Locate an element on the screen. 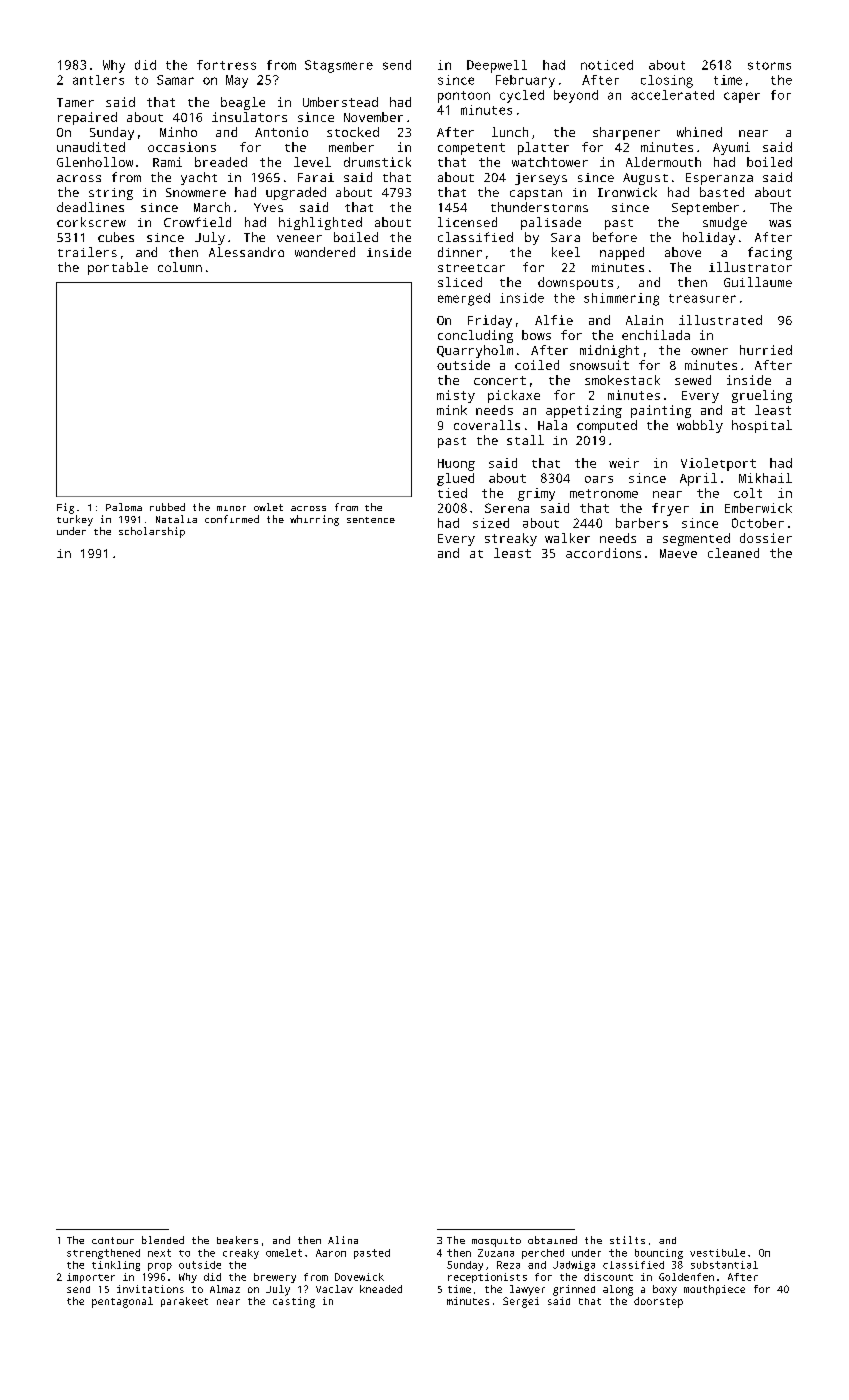 The image size is (849, 1400). mosquito is located at coordinates (496, 1242).
